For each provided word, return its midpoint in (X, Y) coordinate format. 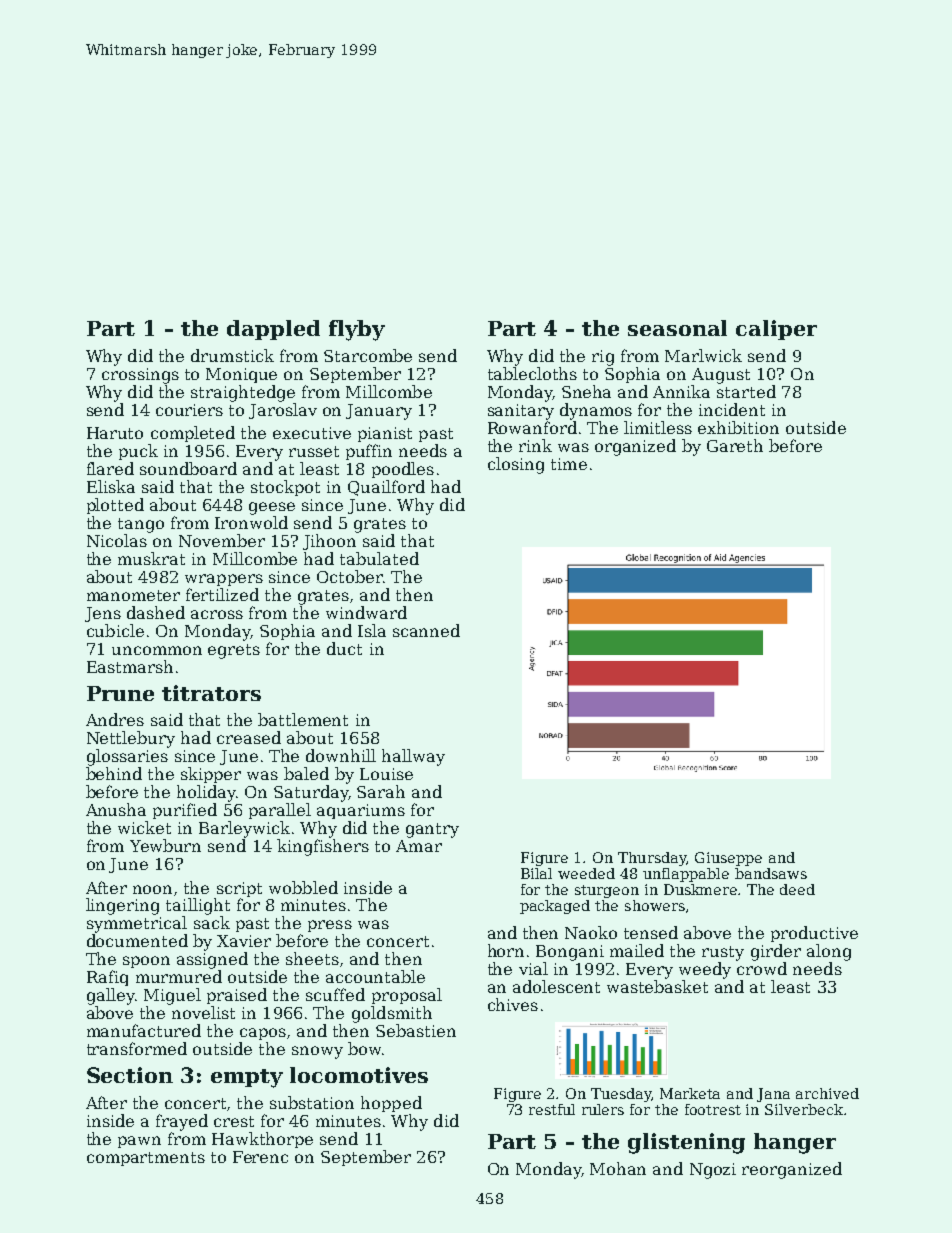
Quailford (386, 488)
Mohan (618, 1168)
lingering (122, 906)
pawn (139, 1142)
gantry (432, 830)
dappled (273, 330)
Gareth (735, 445)
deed (797, 889)
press (330, 926)
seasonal (677, 328)
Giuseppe (728, 859)
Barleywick (244, 829)
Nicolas (117, 540)
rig (603, 358)
